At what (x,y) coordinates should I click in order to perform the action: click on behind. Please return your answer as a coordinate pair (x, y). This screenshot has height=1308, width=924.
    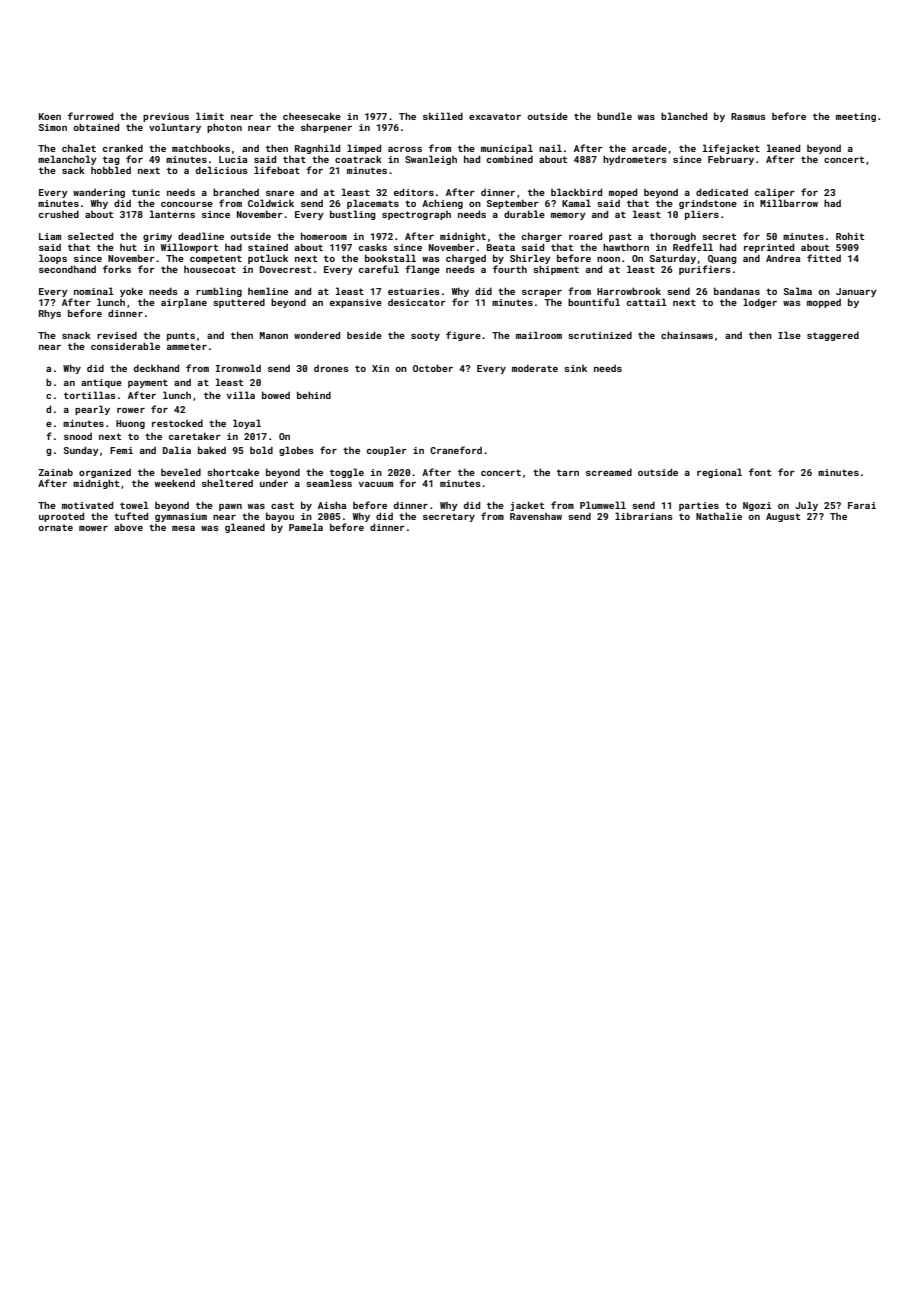
    Looking at the image, I should click on (314, 395).
